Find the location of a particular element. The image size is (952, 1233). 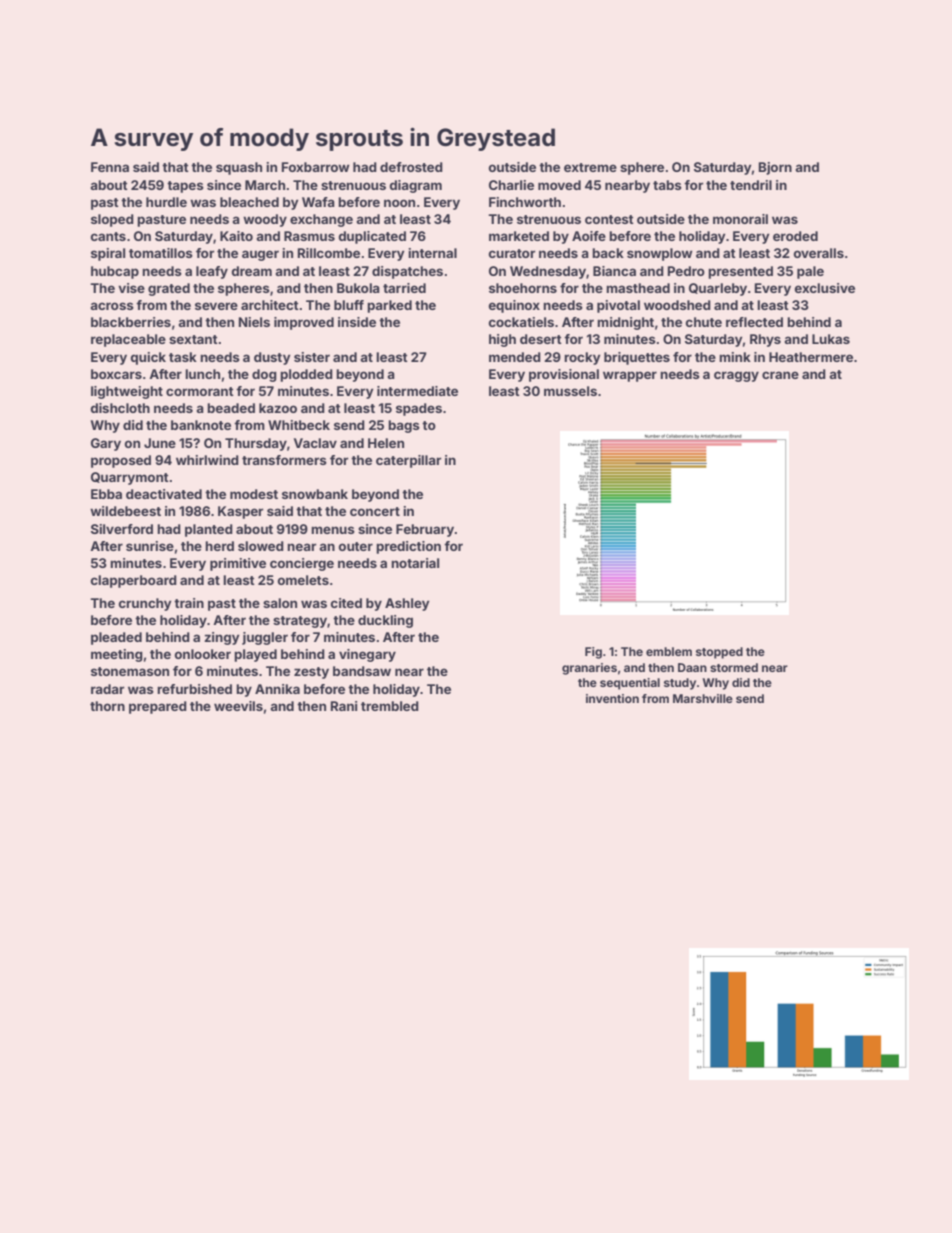

sloped is located at coordinates (112, 220).
